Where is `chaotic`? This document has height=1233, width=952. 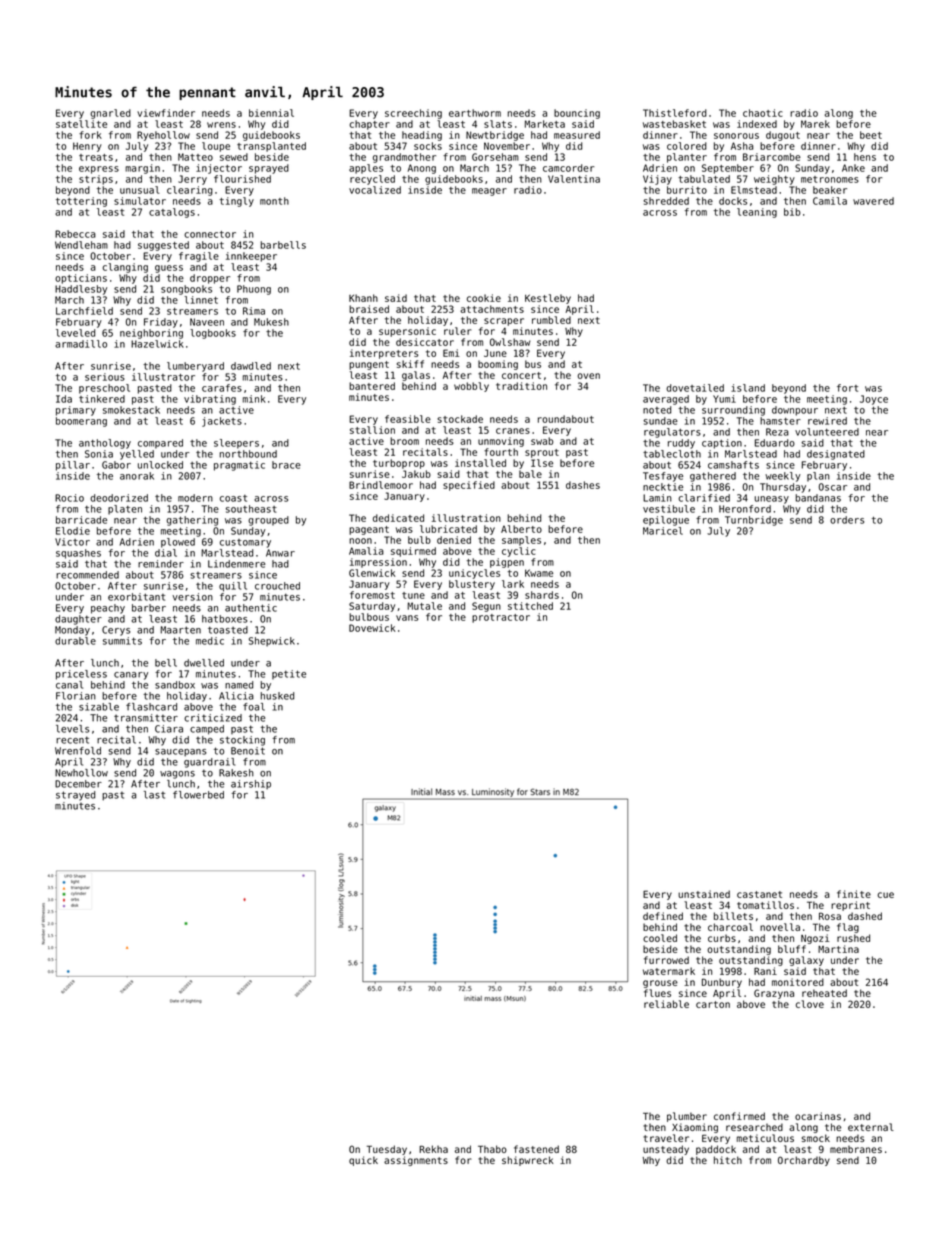 chaotic is located at coordinates (762, 113).
